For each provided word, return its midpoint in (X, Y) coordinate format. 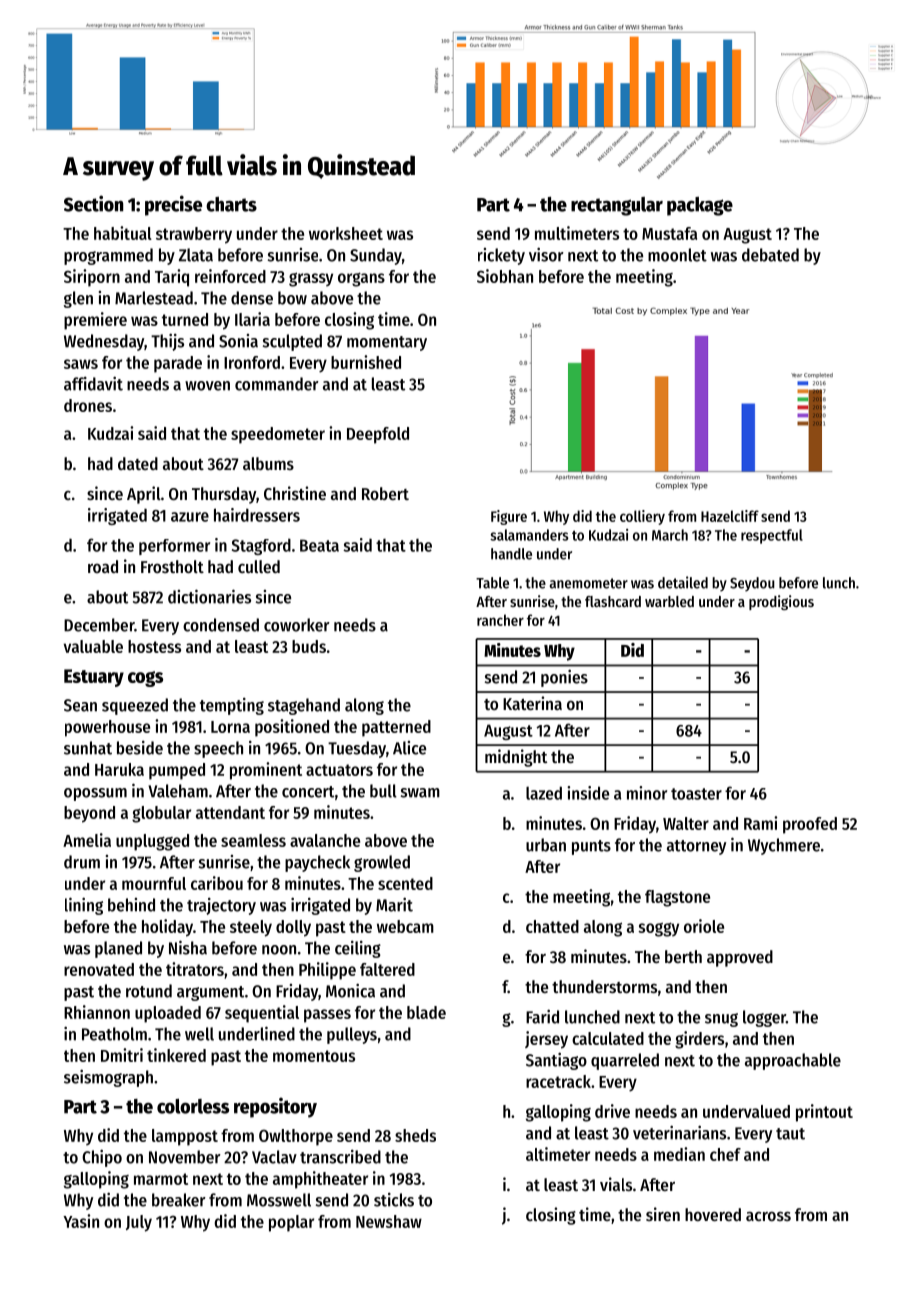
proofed (810, 825)
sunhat (88, 748)
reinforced (230, 276)
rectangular (617, 206)
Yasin (81, 1221)
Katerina (532, 703)
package (700, 206)
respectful (772, 536)
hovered (713, 1214)
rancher (500, 620)
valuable (93, 646)
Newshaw (389, 1221)
